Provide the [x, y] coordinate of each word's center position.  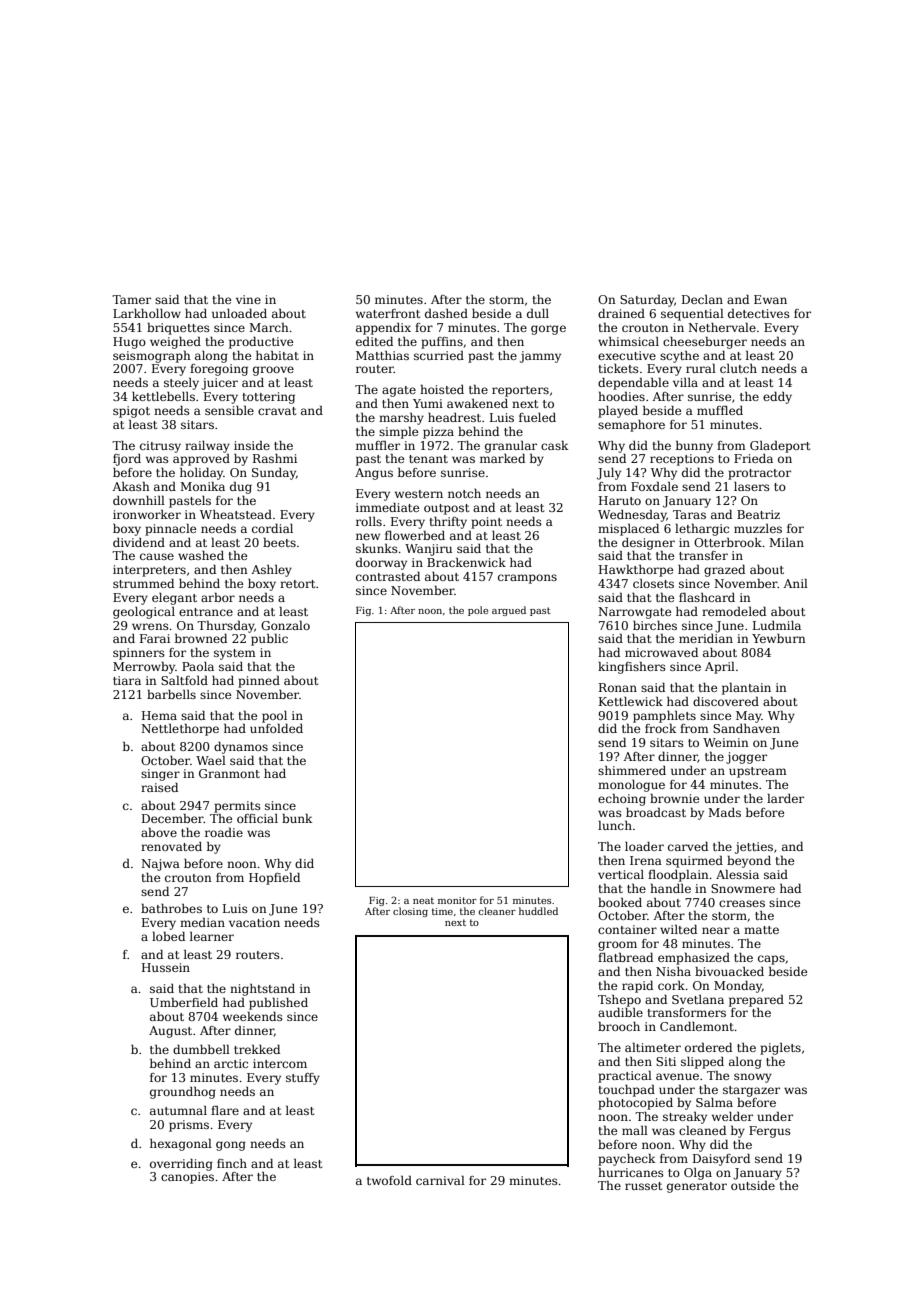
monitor [457, 900]
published [278, 1004]
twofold [389, 1180]
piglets [780, 1049]
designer [648, 544]
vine [248, 299]
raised [159, 787]
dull [538, 313]
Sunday [274, 474]
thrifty [448, 523]
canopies [187, 1178]
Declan [702, 299]
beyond [749, 862]
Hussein [166, 967]
